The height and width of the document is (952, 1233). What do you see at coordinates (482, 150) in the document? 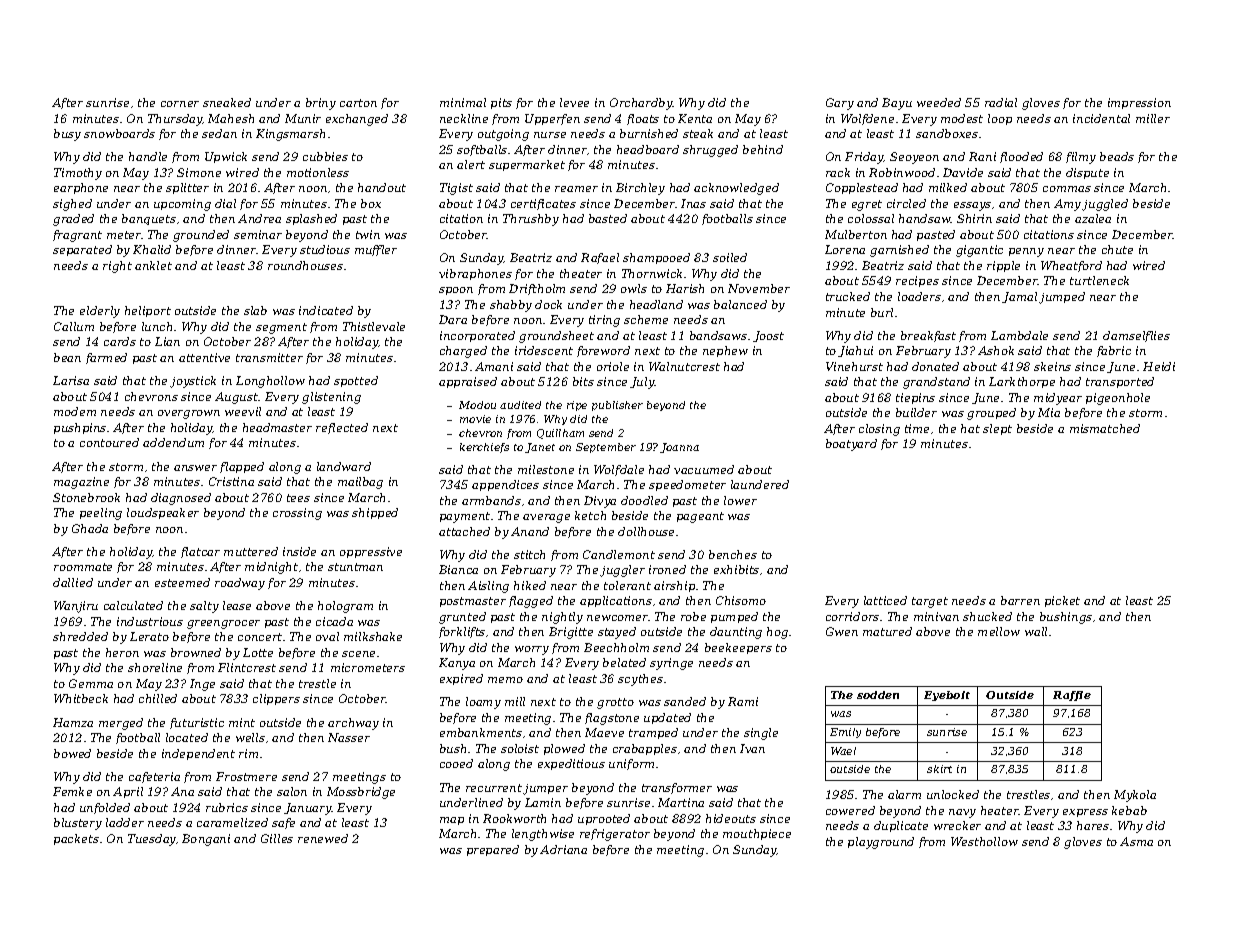
I see `softballs` at bounding box center [482, 150].
